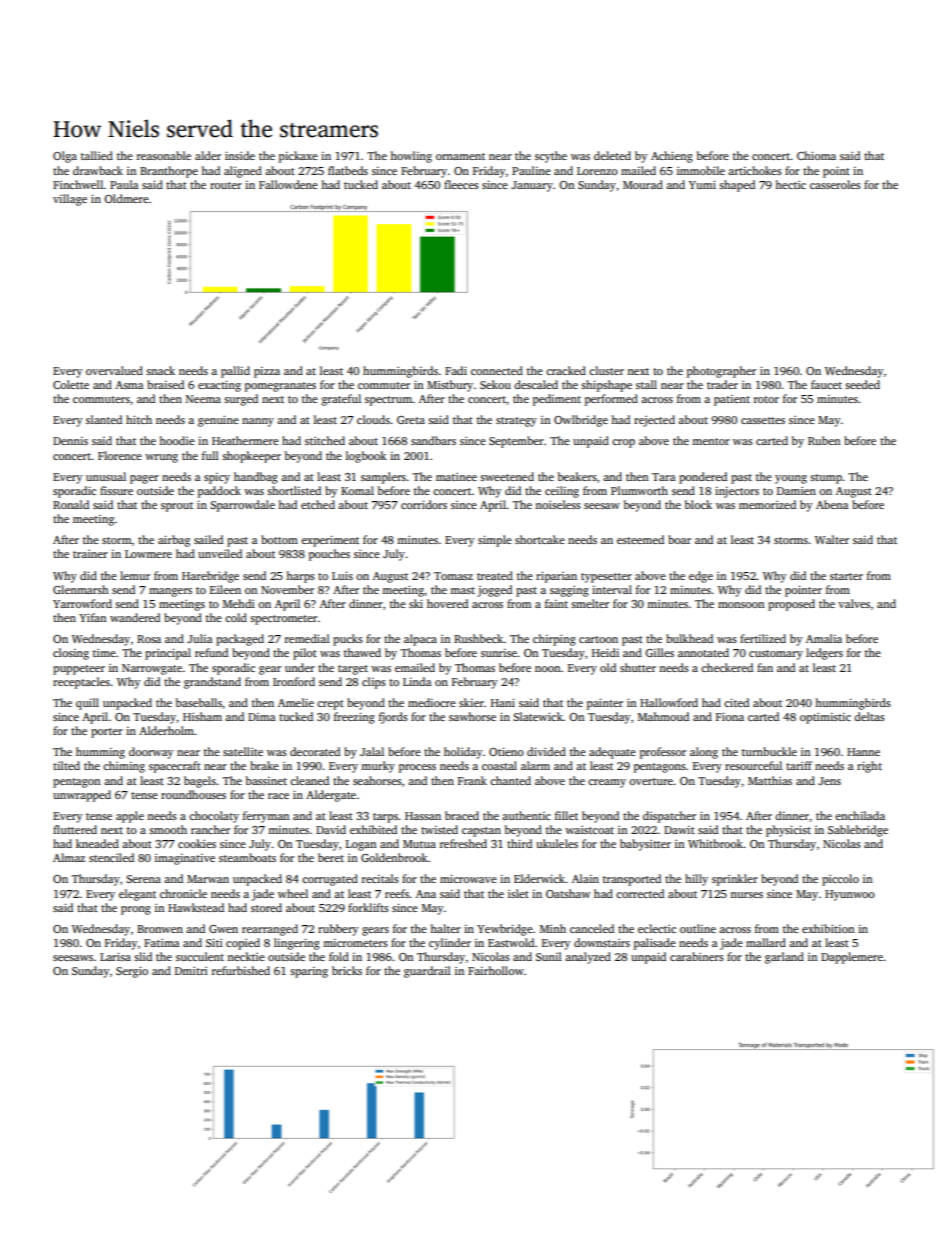 The image size is (952, 1233). What do you see at coordinates (816, 155) in the page?
I see `Chioma` at bounding box center [816, 155].
